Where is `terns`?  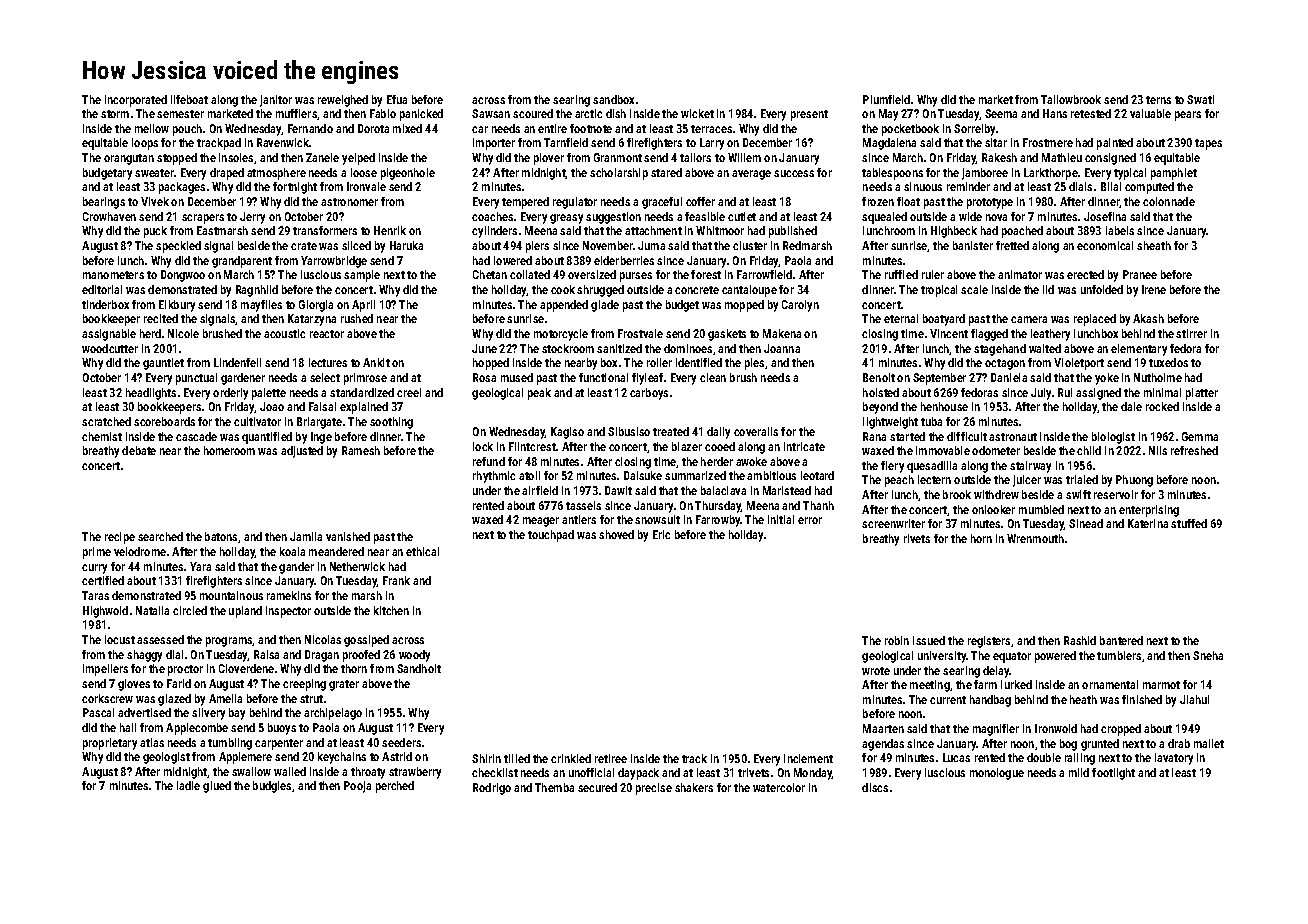
terns is located at coordinates (1158, 100).
